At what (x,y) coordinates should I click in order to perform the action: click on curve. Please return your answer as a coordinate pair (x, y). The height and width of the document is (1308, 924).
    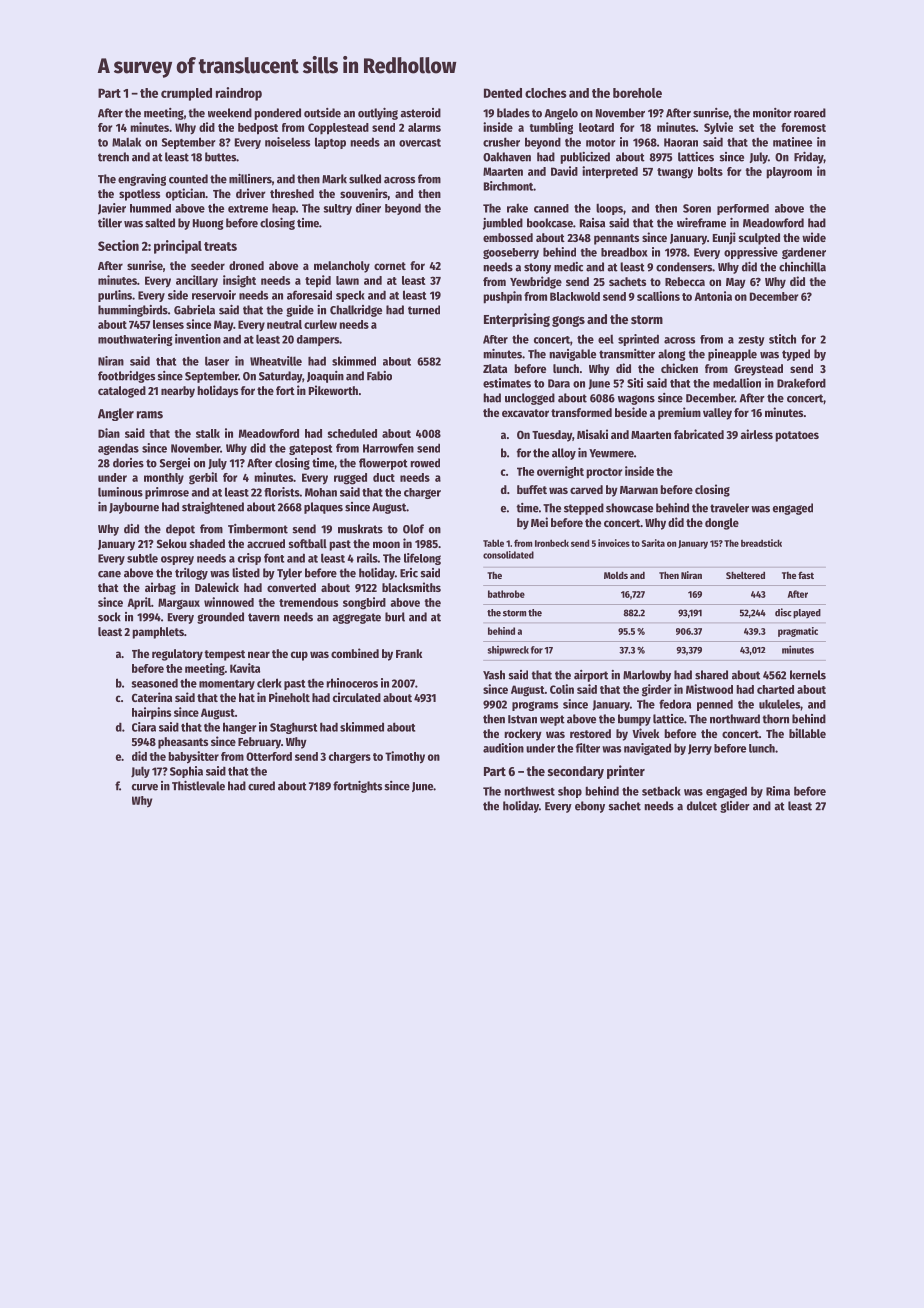
    Looking at the image, I should click on (145, 787).
